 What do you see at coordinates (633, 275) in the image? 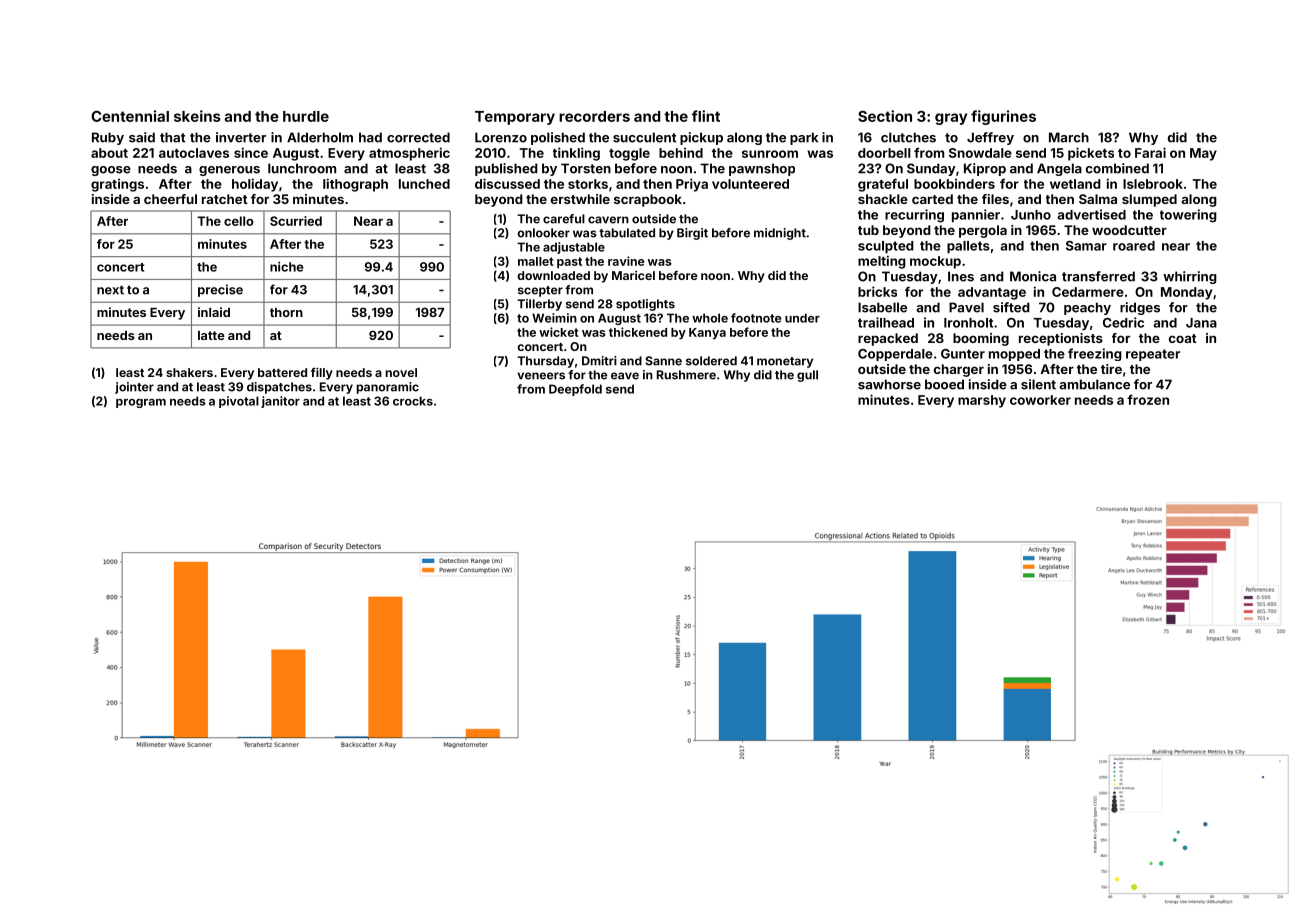
I see `Maricel` at bounding box center [633, 275].
